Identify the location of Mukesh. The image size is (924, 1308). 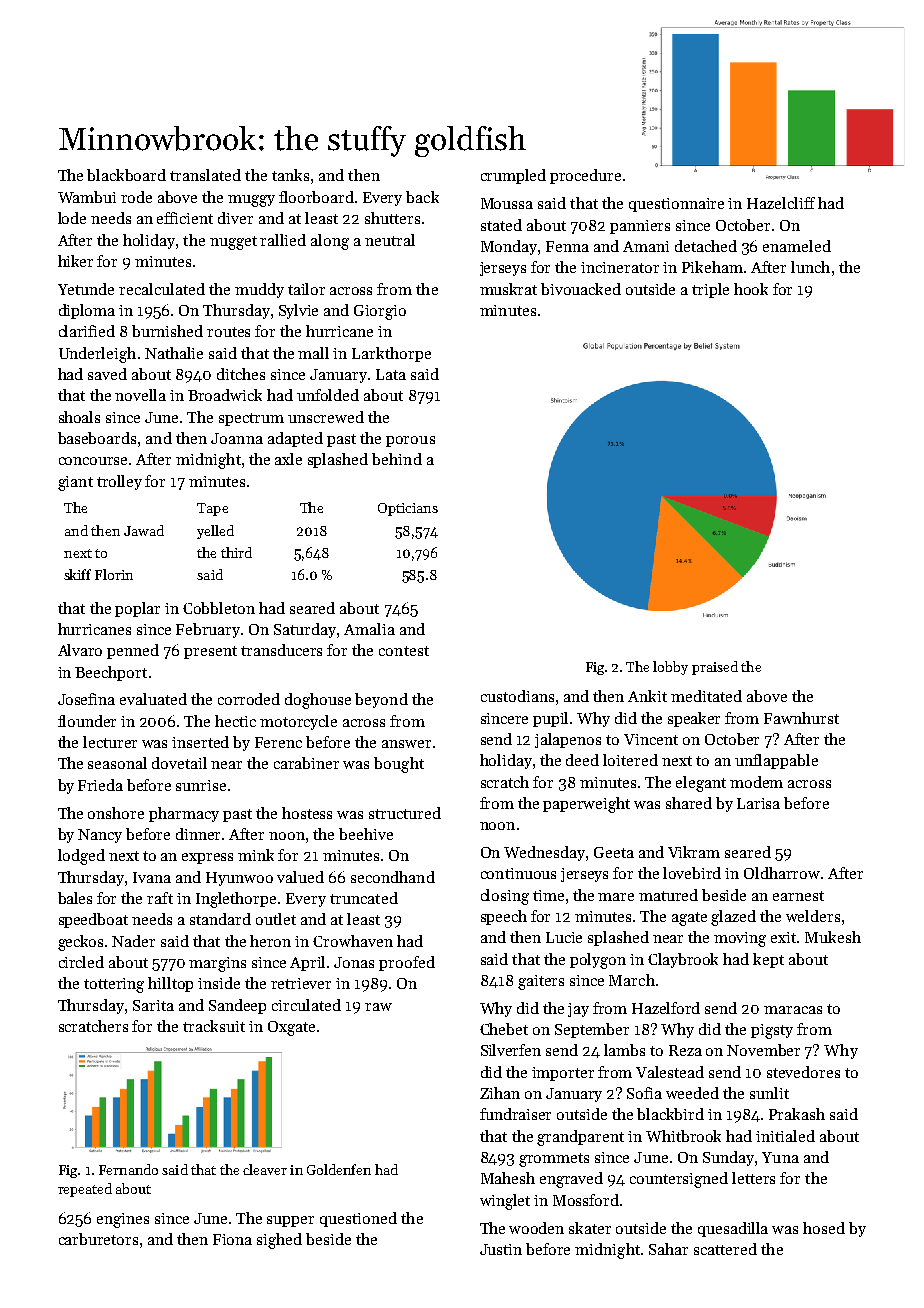
(833, 937).
